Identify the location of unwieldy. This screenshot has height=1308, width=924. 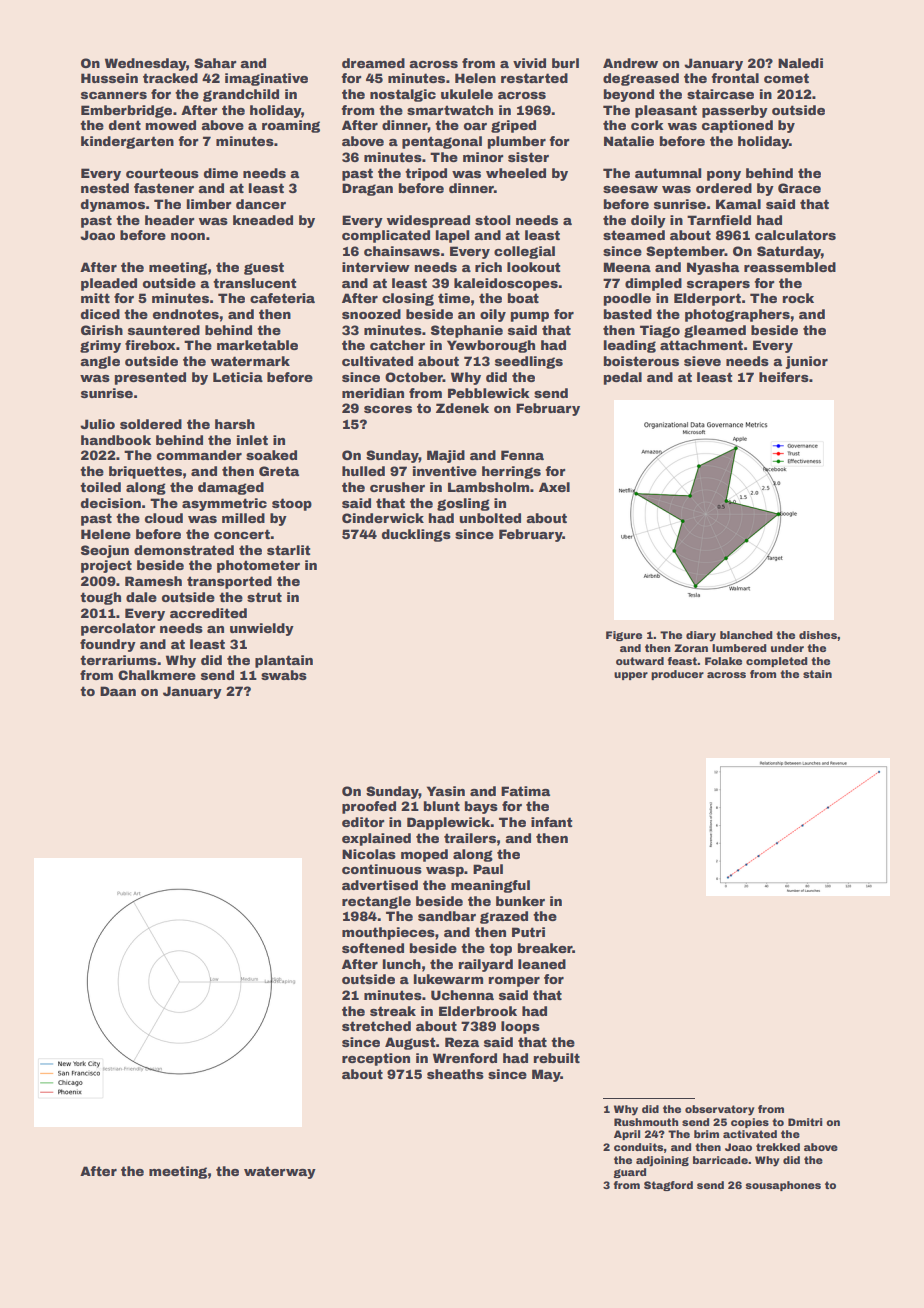
(262, 629).
